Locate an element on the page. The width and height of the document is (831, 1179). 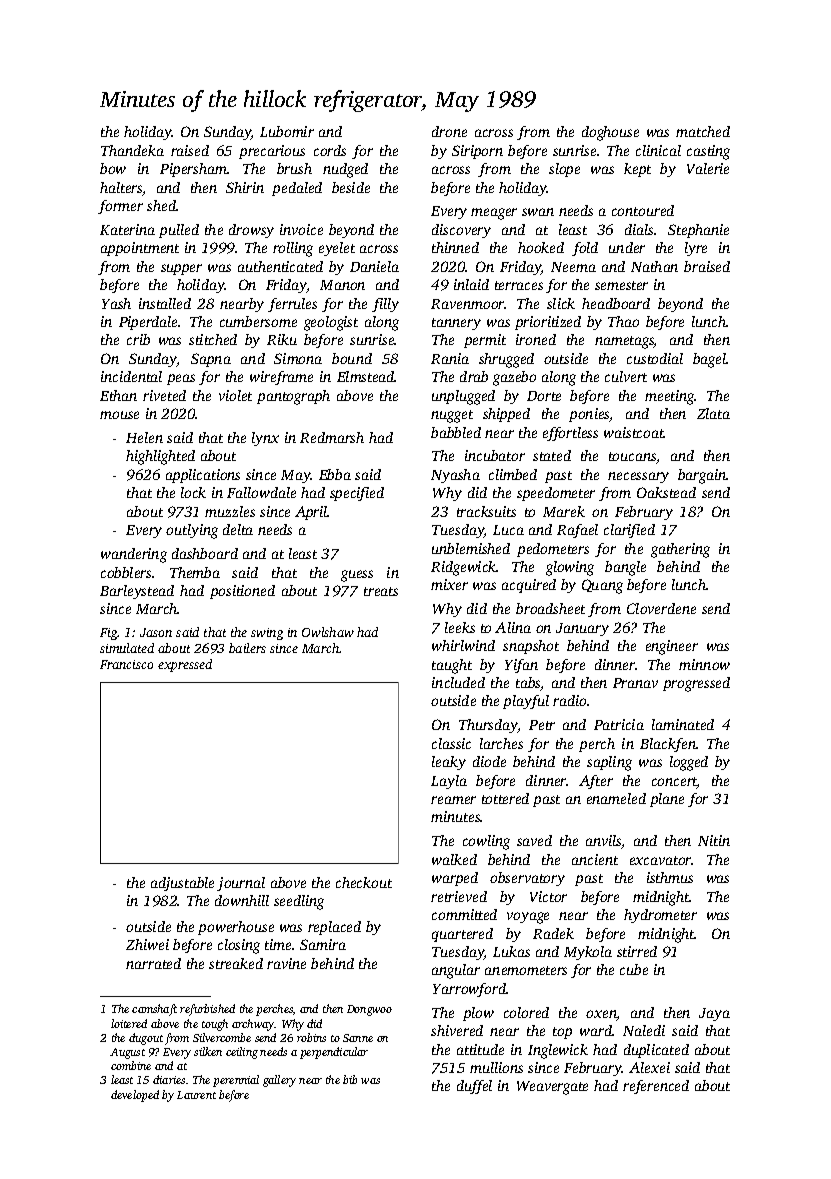
bailers is located at coordinates (247, 648).
